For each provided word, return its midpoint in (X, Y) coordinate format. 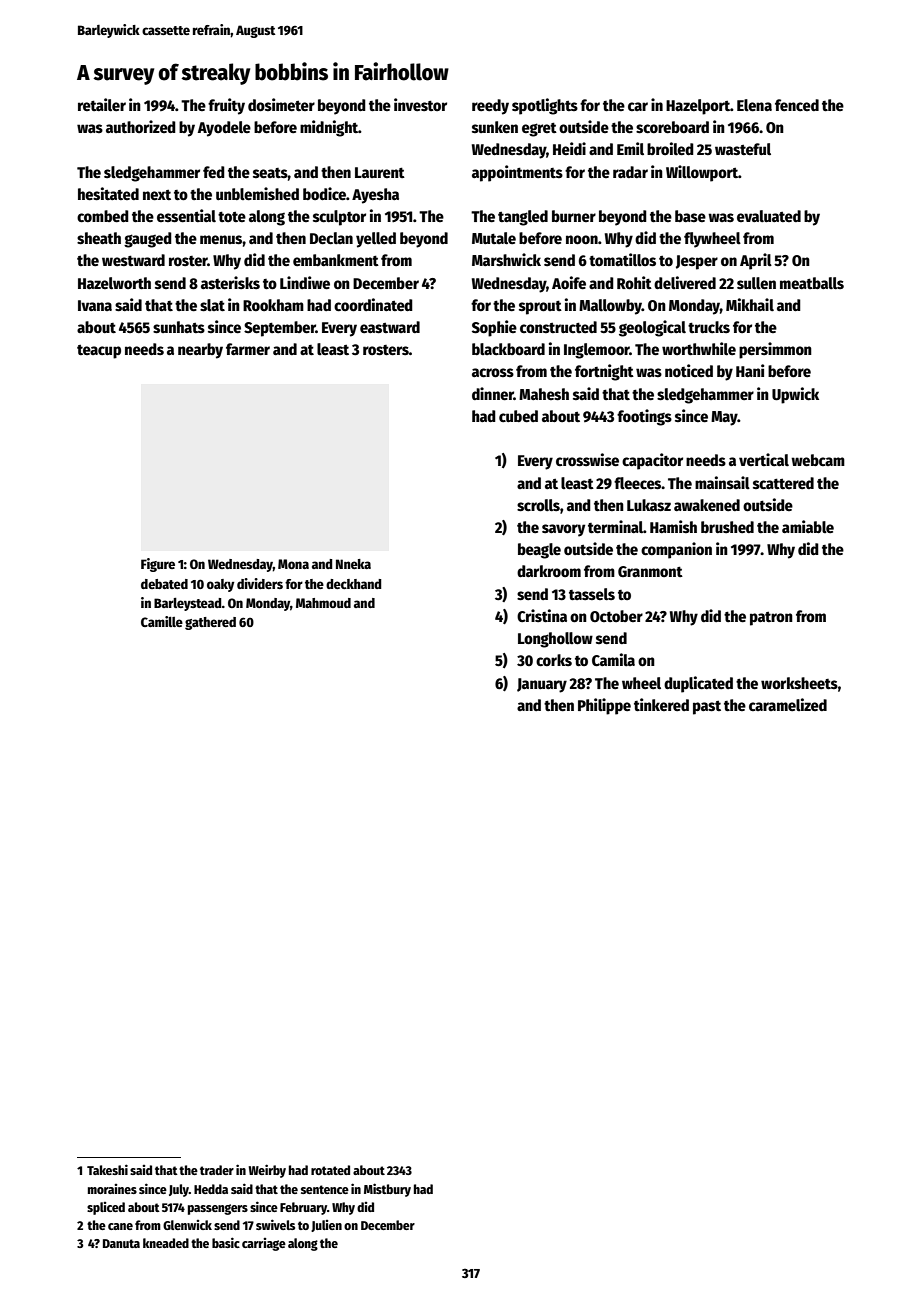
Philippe (604, 706)
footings (644, 417)
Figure (158, 565)
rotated (330, 1170)
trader (217, 1170)
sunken (495, 127)
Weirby (267, 1171)
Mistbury (387, 1190)
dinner (493, 394)
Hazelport (698, 107)
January (542, 685)
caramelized (788, 704)
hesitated (108, 194)
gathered (210, 623)
